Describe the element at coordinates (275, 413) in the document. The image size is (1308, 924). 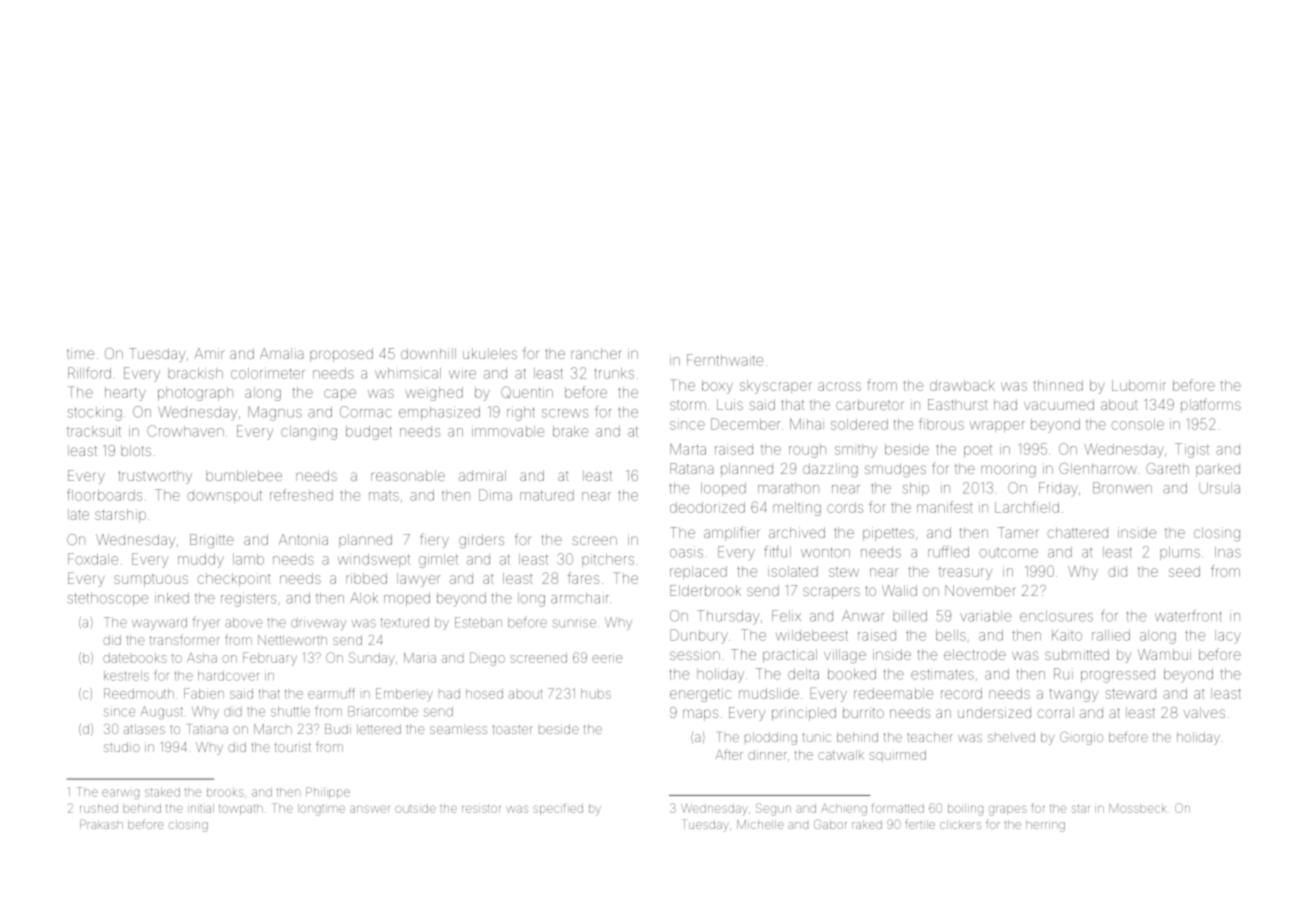
I see `Magnus` at that location.
